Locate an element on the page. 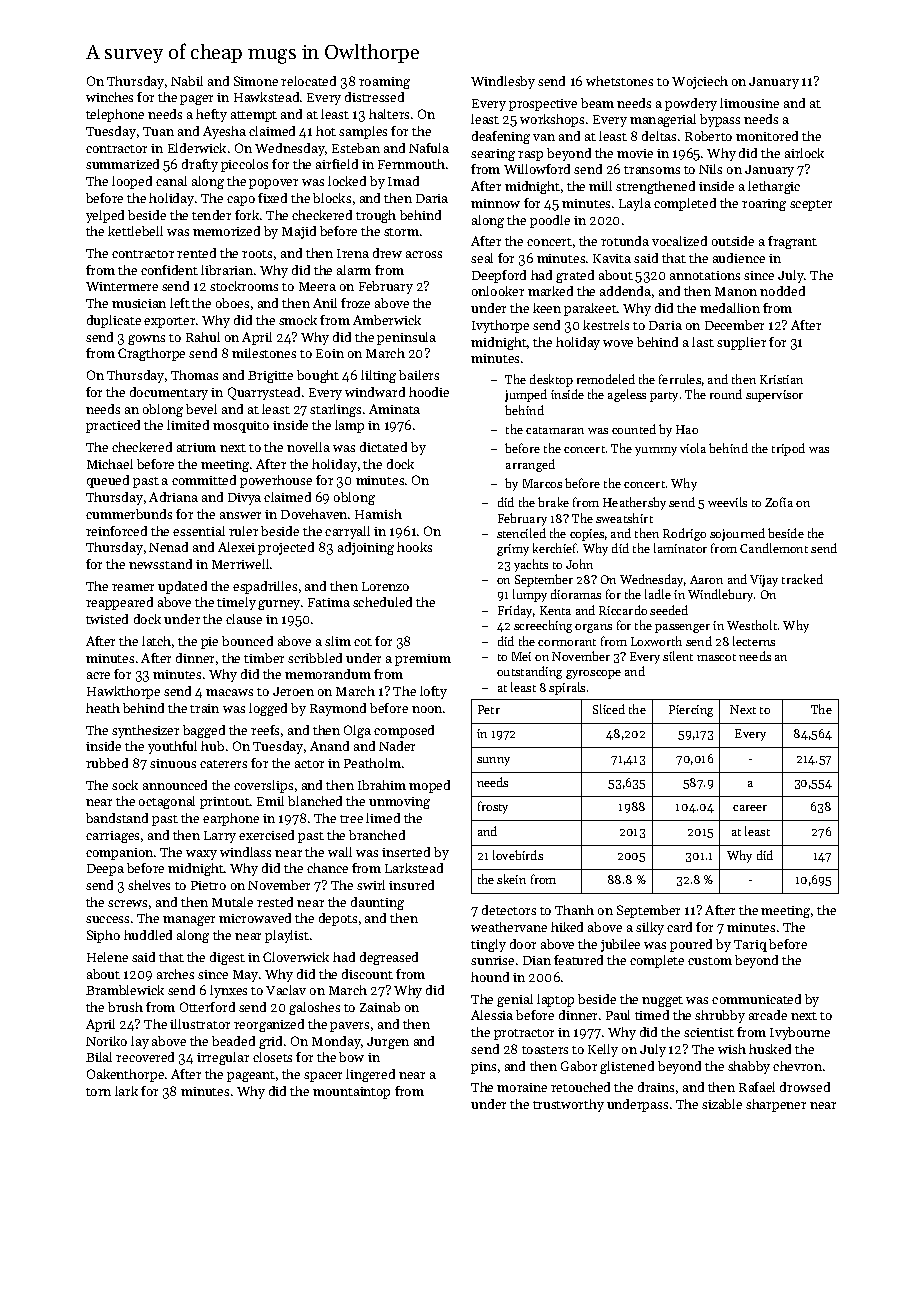 Image resolution: width=924 pixels, height=1308 pixels. pageant is located at coordinates (251, 1076).
